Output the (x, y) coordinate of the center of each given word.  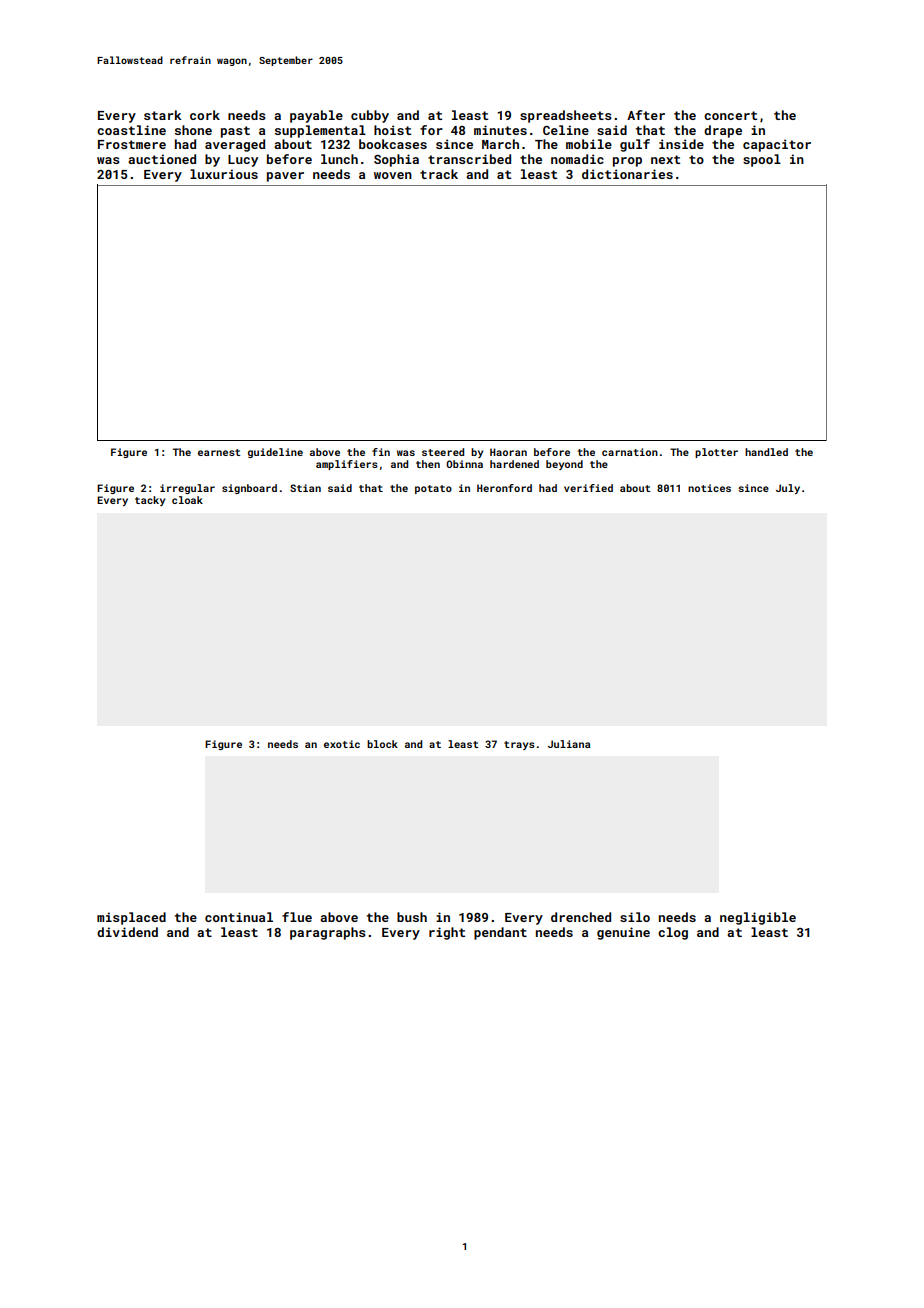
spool (762, 160)
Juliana (569, 744)
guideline (275, 453)
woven (393, 175)
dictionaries (627, 174)
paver (285, 177)
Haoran (508, 452)
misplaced (131, 918)
